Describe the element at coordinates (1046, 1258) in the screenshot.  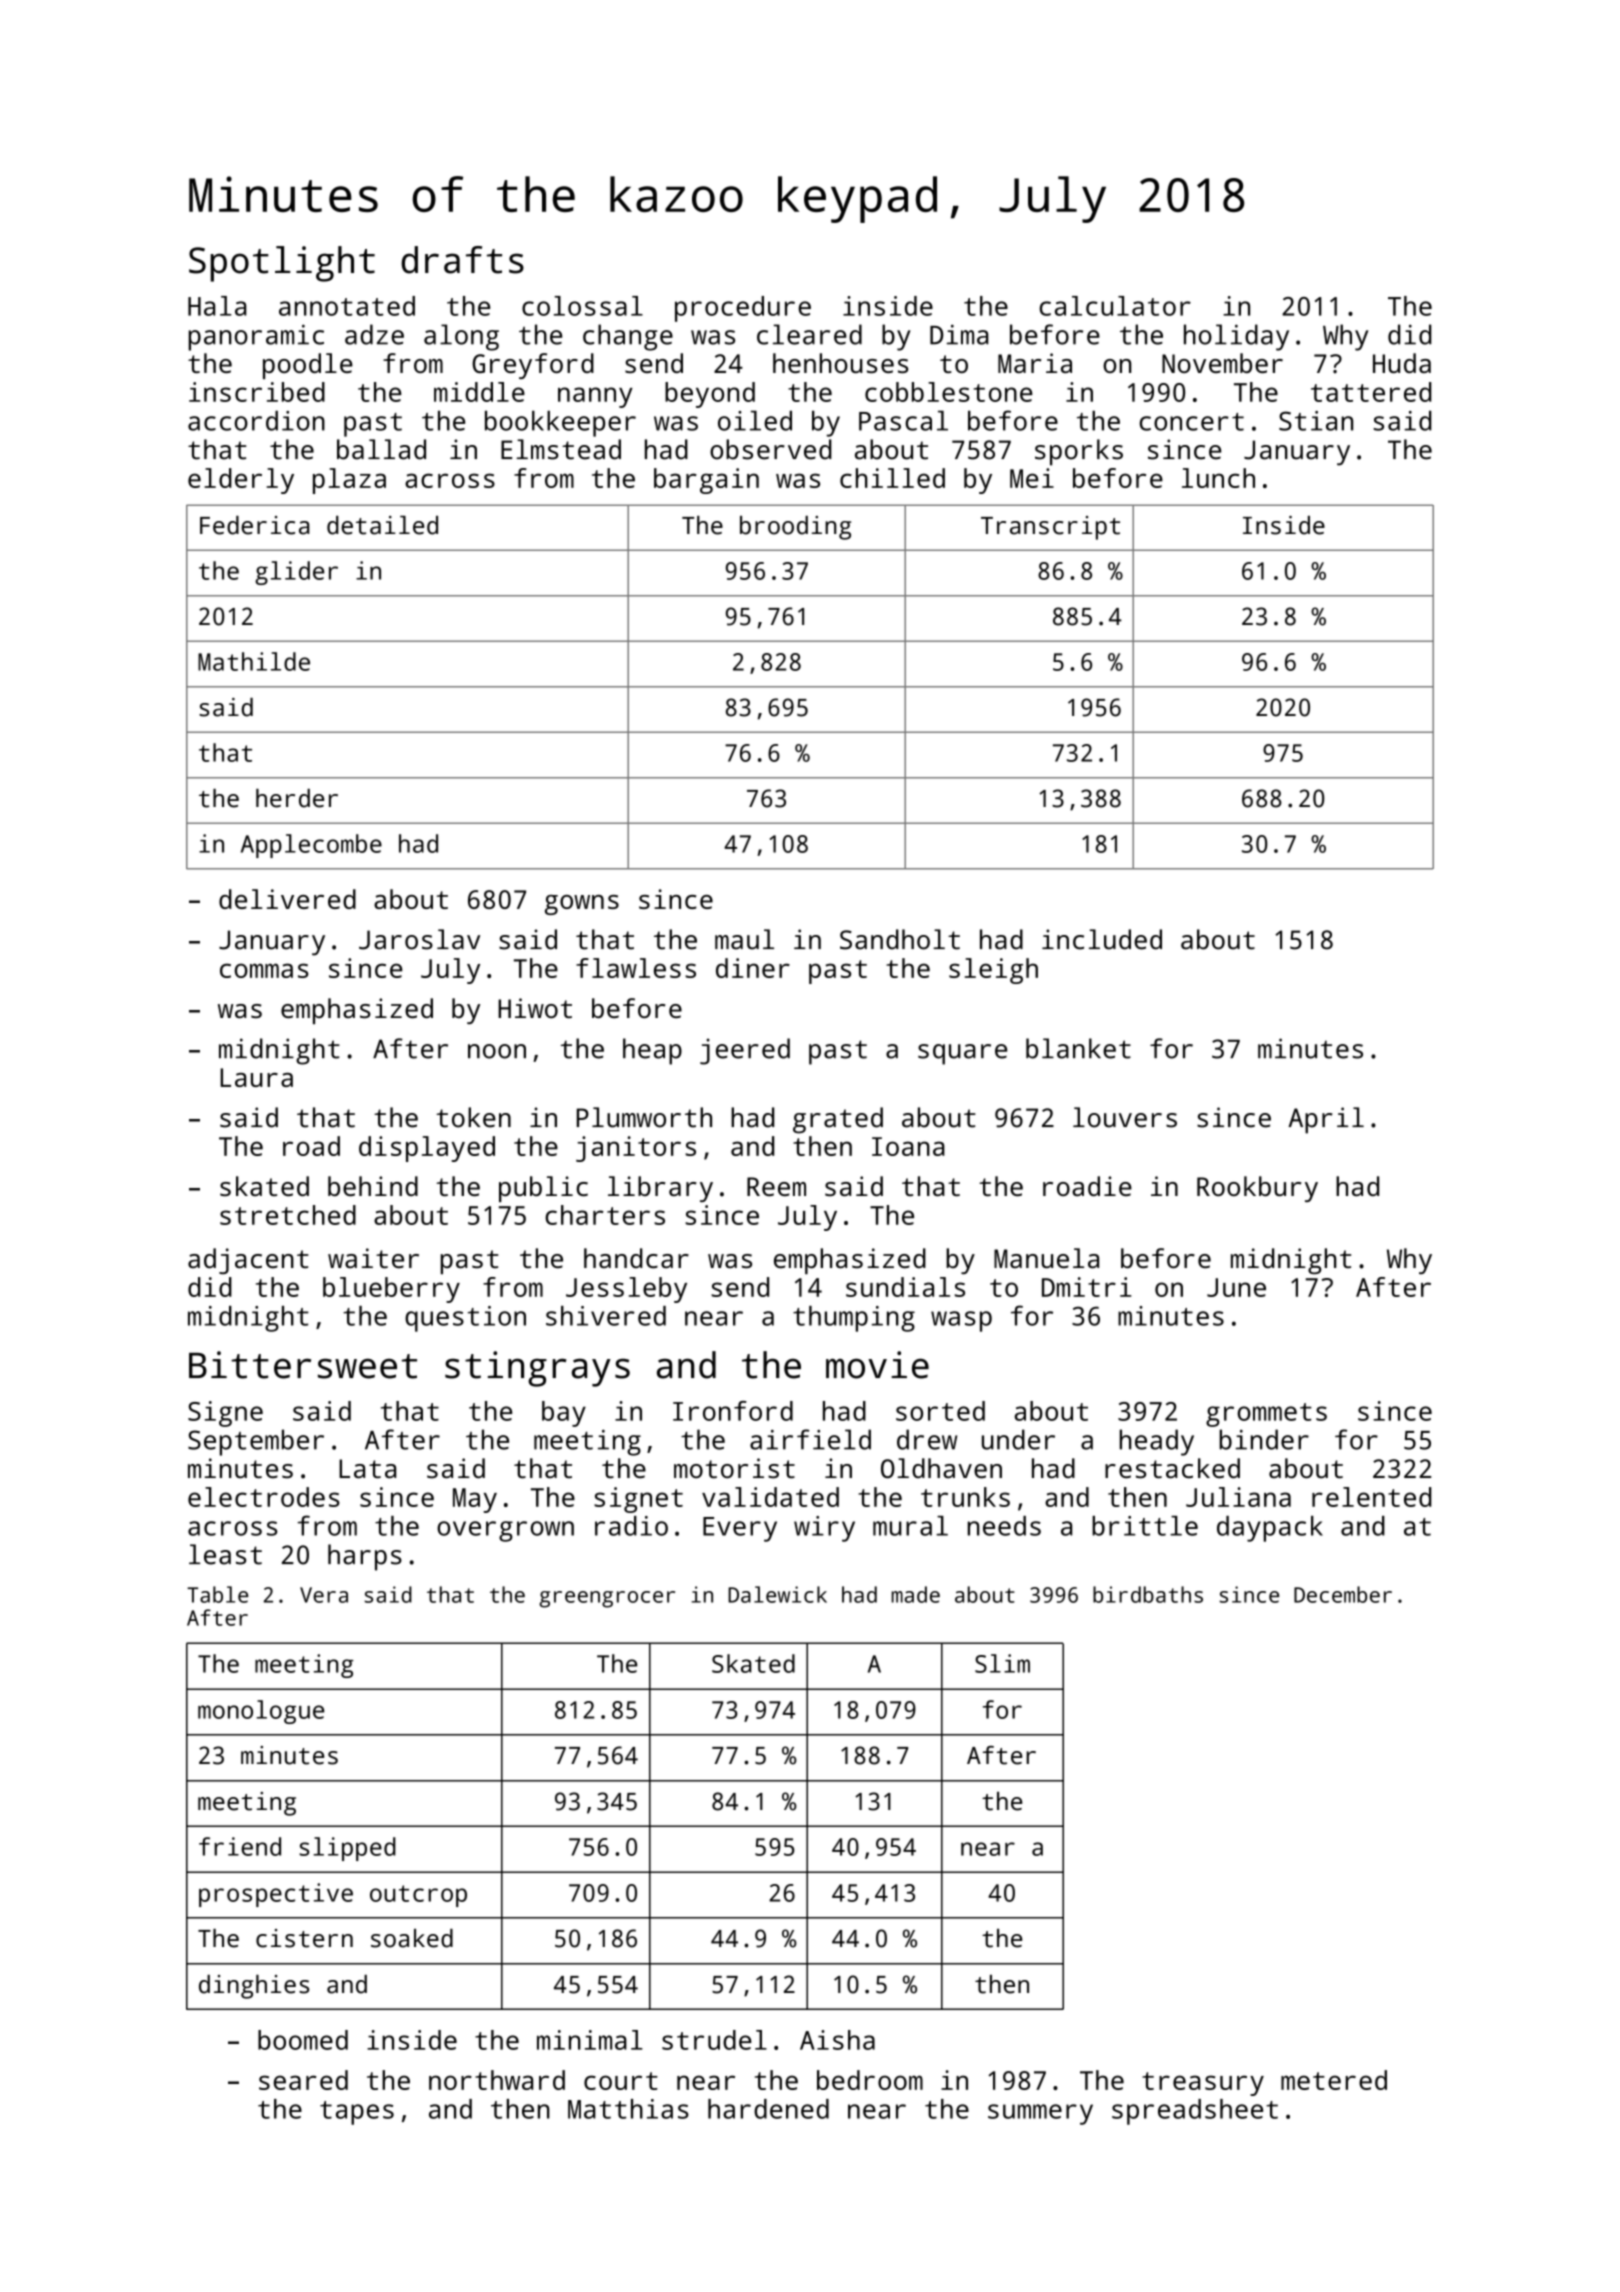
I see `Manuela` at that location.
